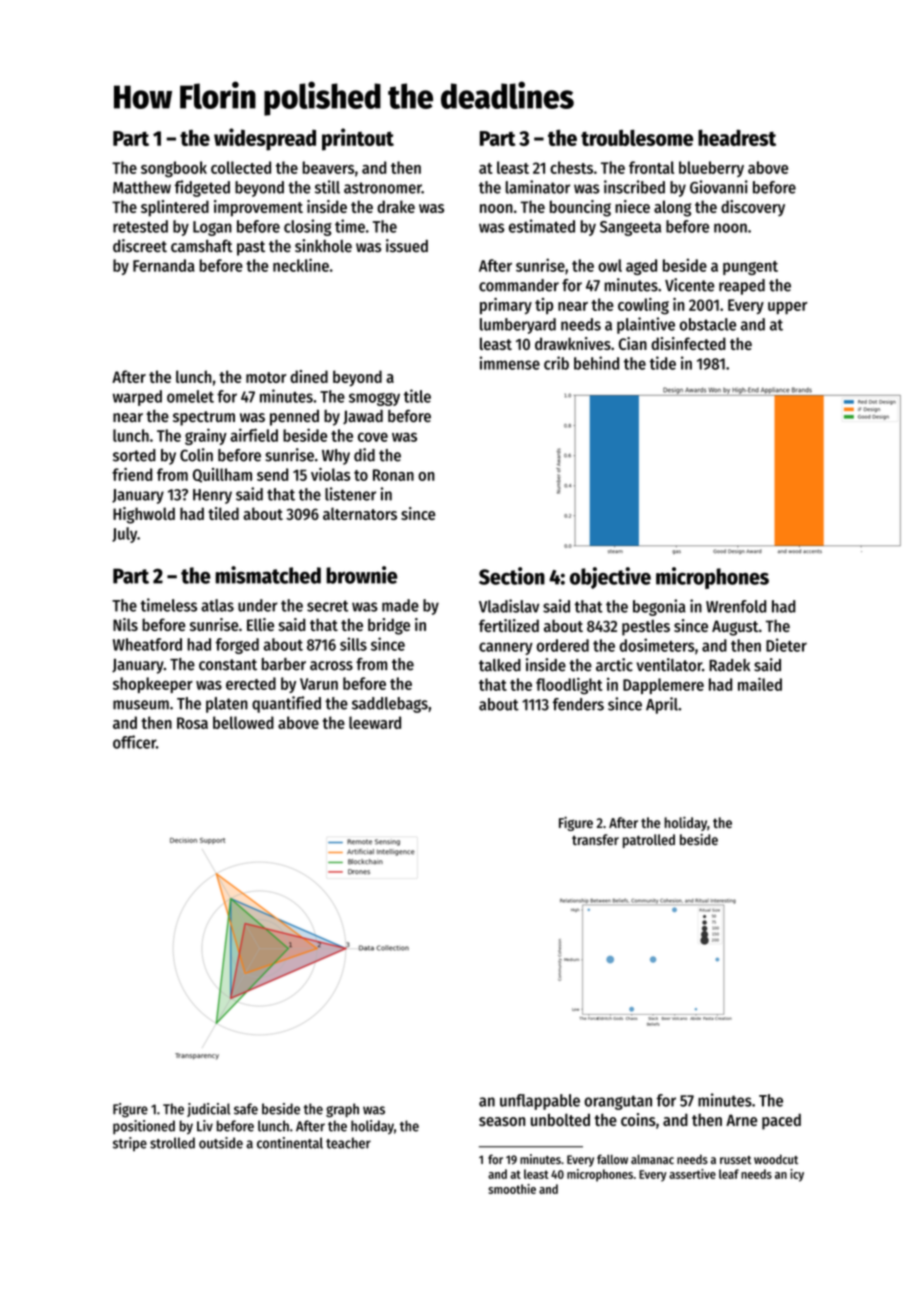  Describe the element at coordinates (688, 343) in the screenshot. I see `disinfected` at that location.
